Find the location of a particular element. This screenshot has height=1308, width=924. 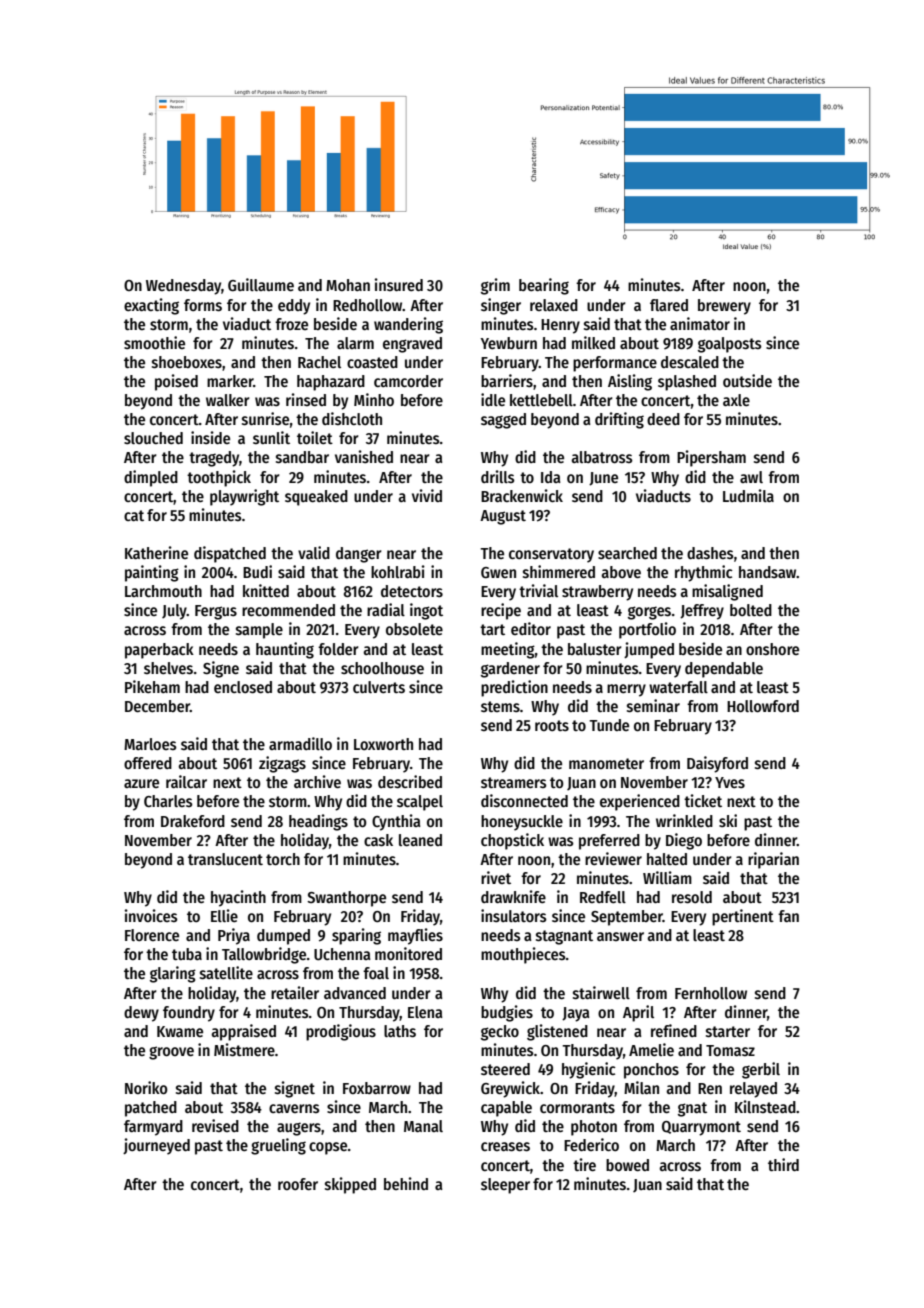

singer is located at coordinates (501, 306).
